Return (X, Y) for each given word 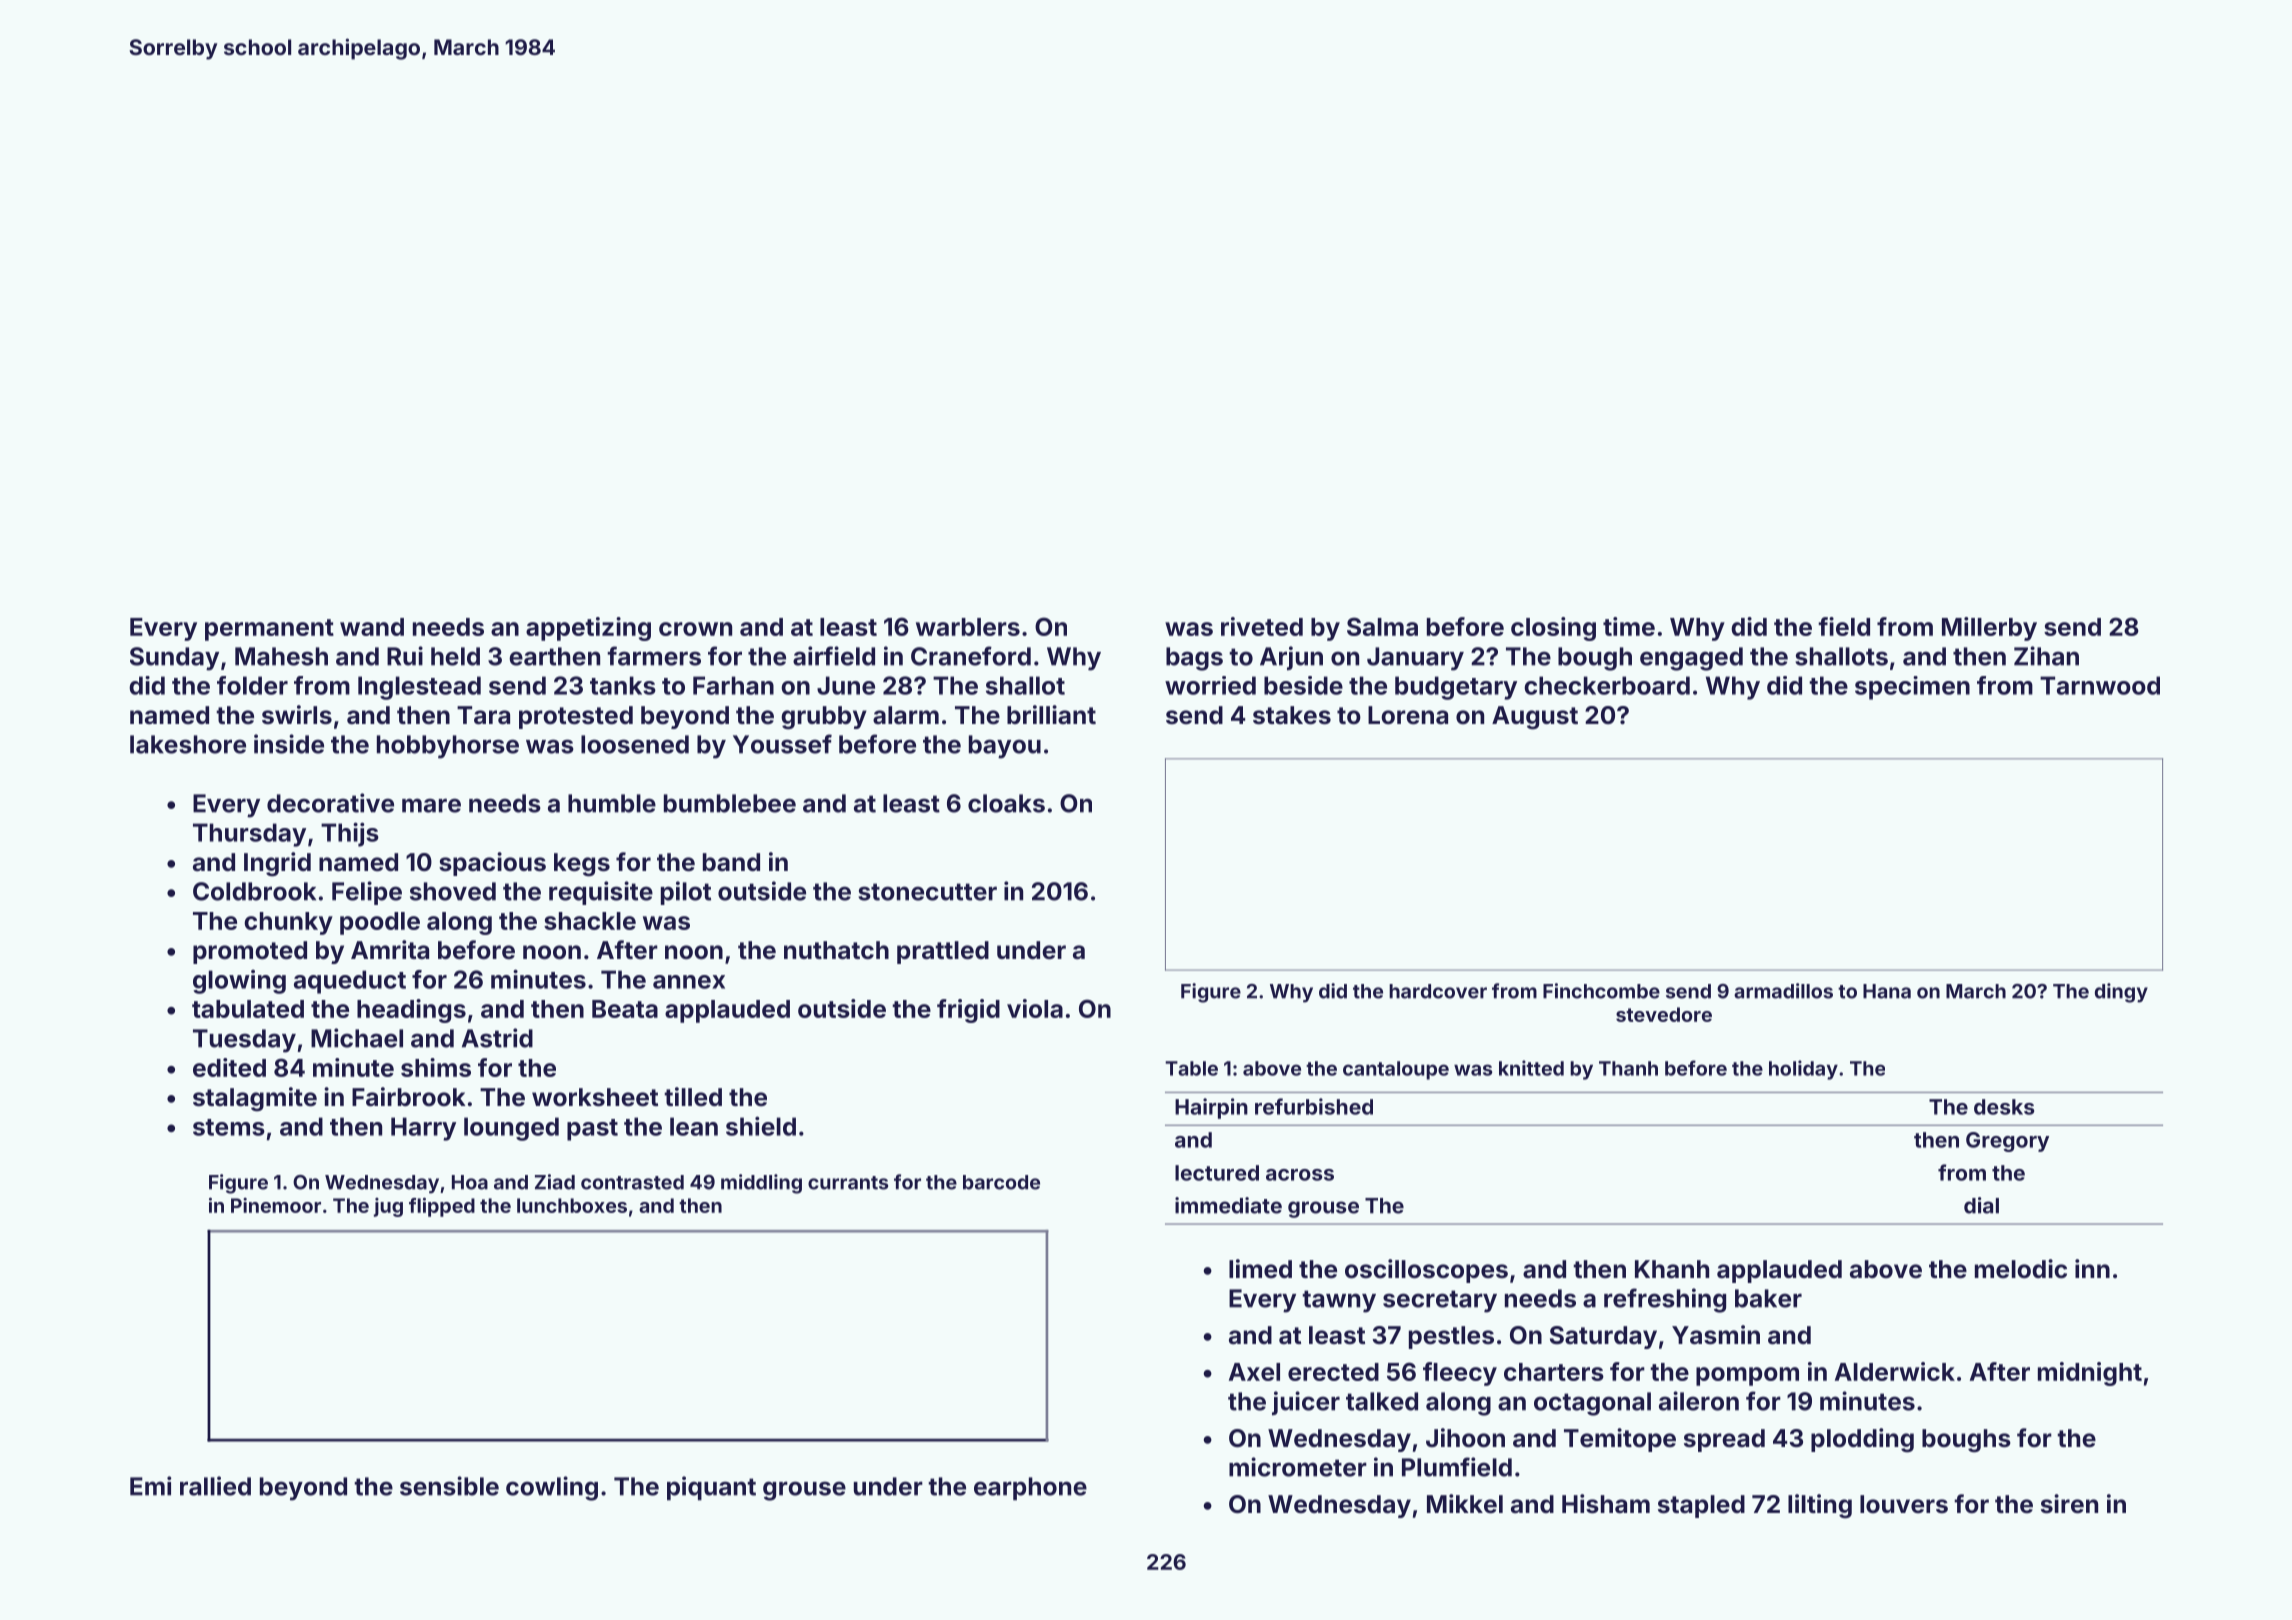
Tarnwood (2100, 685)
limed (1260, 1269)
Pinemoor (276, 1205)
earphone (1030, 1489)
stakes (1292, 715)
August (1535, 718)
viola (1035, 1008)
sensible (449, 1486)
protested (576, 717)
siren (2069, 1504)
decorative (330, 803)
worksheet (595, 1097)
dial (1981, 1205)
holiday (1803, 1070)
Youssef (782, 744)
